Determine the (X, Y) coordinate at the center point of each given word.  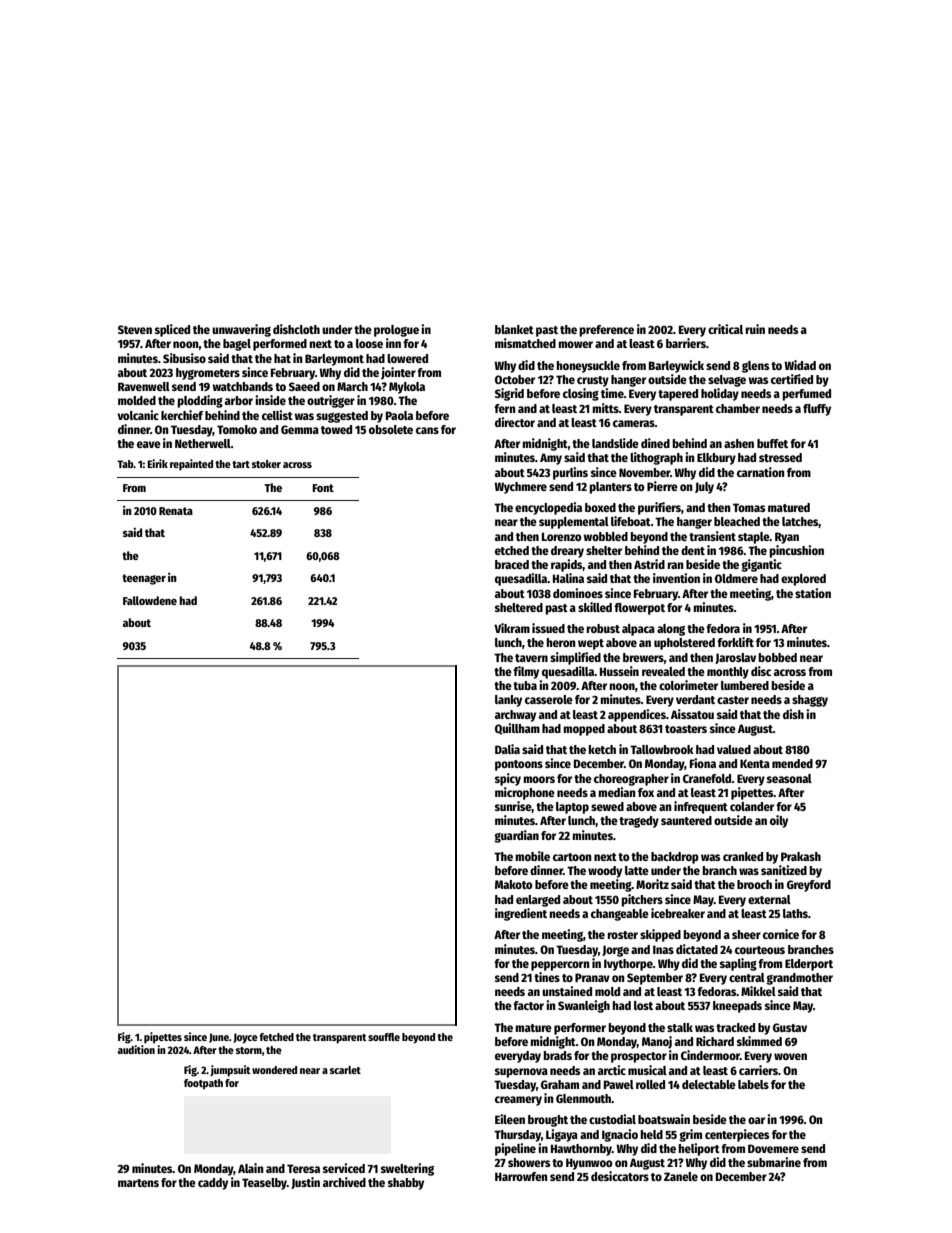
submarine (774, 1162)
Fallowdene (150, 600)
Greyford (809, 886)
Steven (135, 329)
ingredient (521, 914)
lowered (407, 358)
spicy (508, 779)
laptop (572, 808)
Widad (800, 365)
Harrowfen (521, 1176)
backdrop (675, 858)
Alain (251, 1168)
